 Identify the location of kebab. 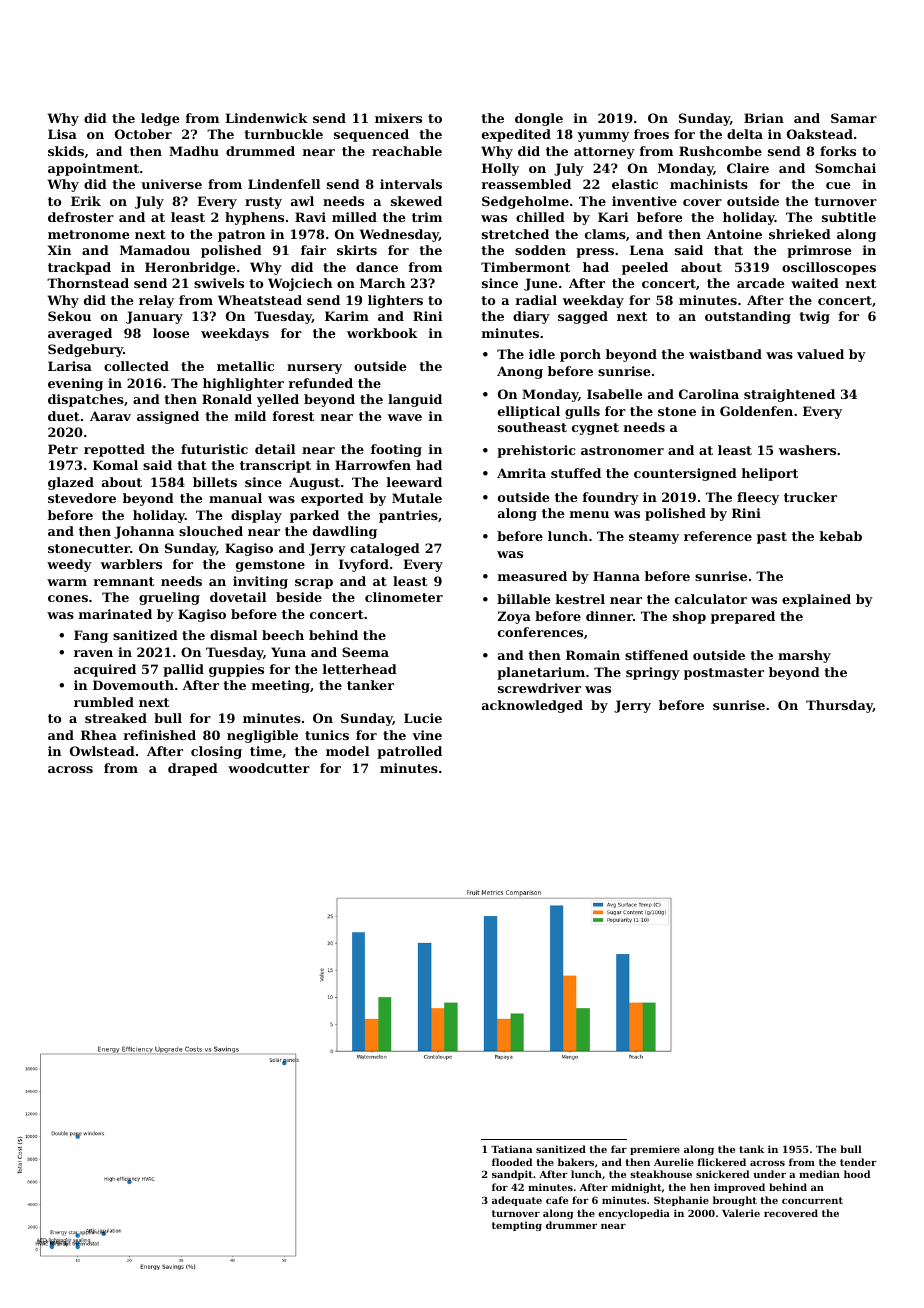
(841, 536).
